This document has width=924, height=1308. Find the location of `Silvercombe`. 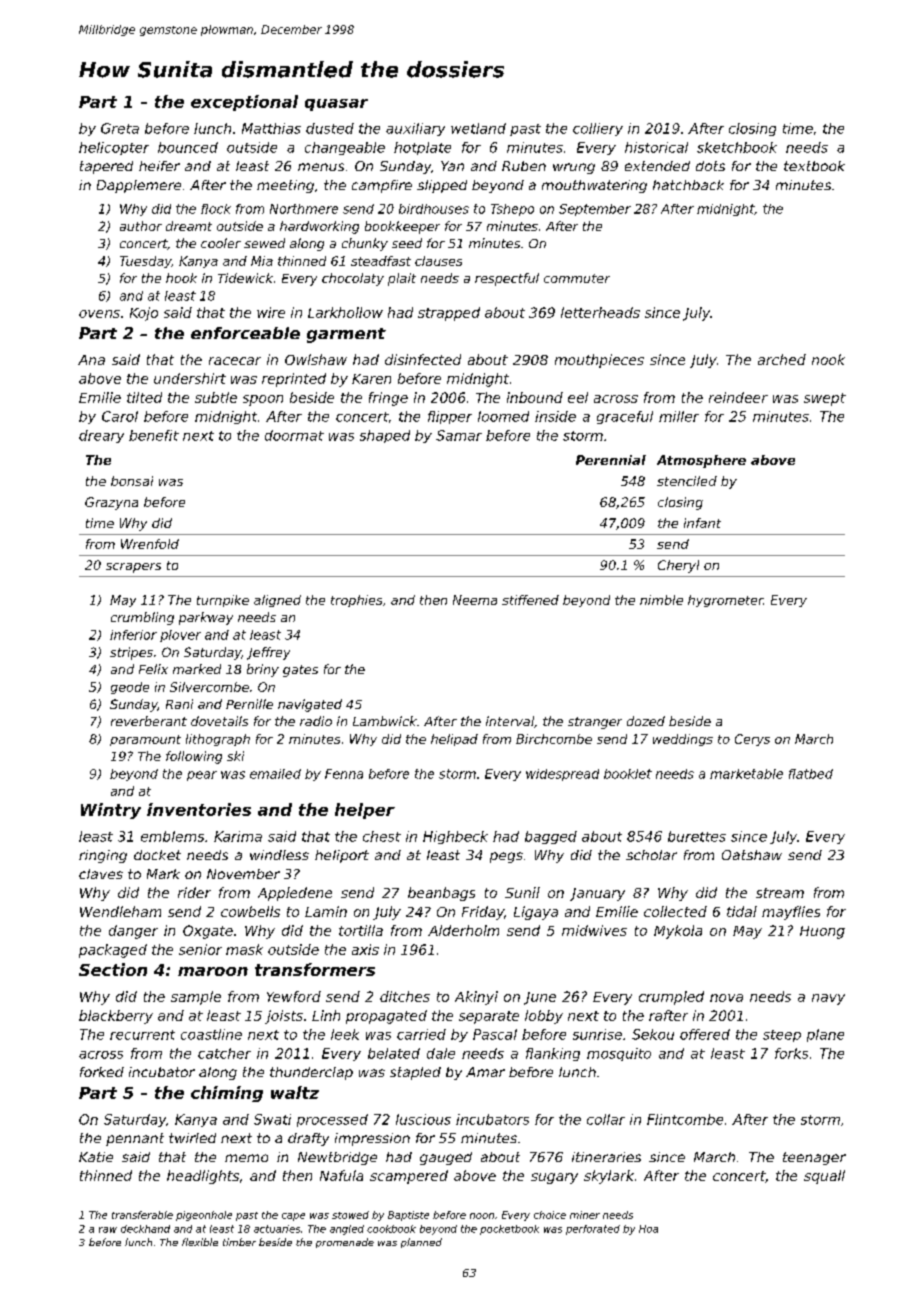

Silvercombe is located at coordinates (209, 687).
